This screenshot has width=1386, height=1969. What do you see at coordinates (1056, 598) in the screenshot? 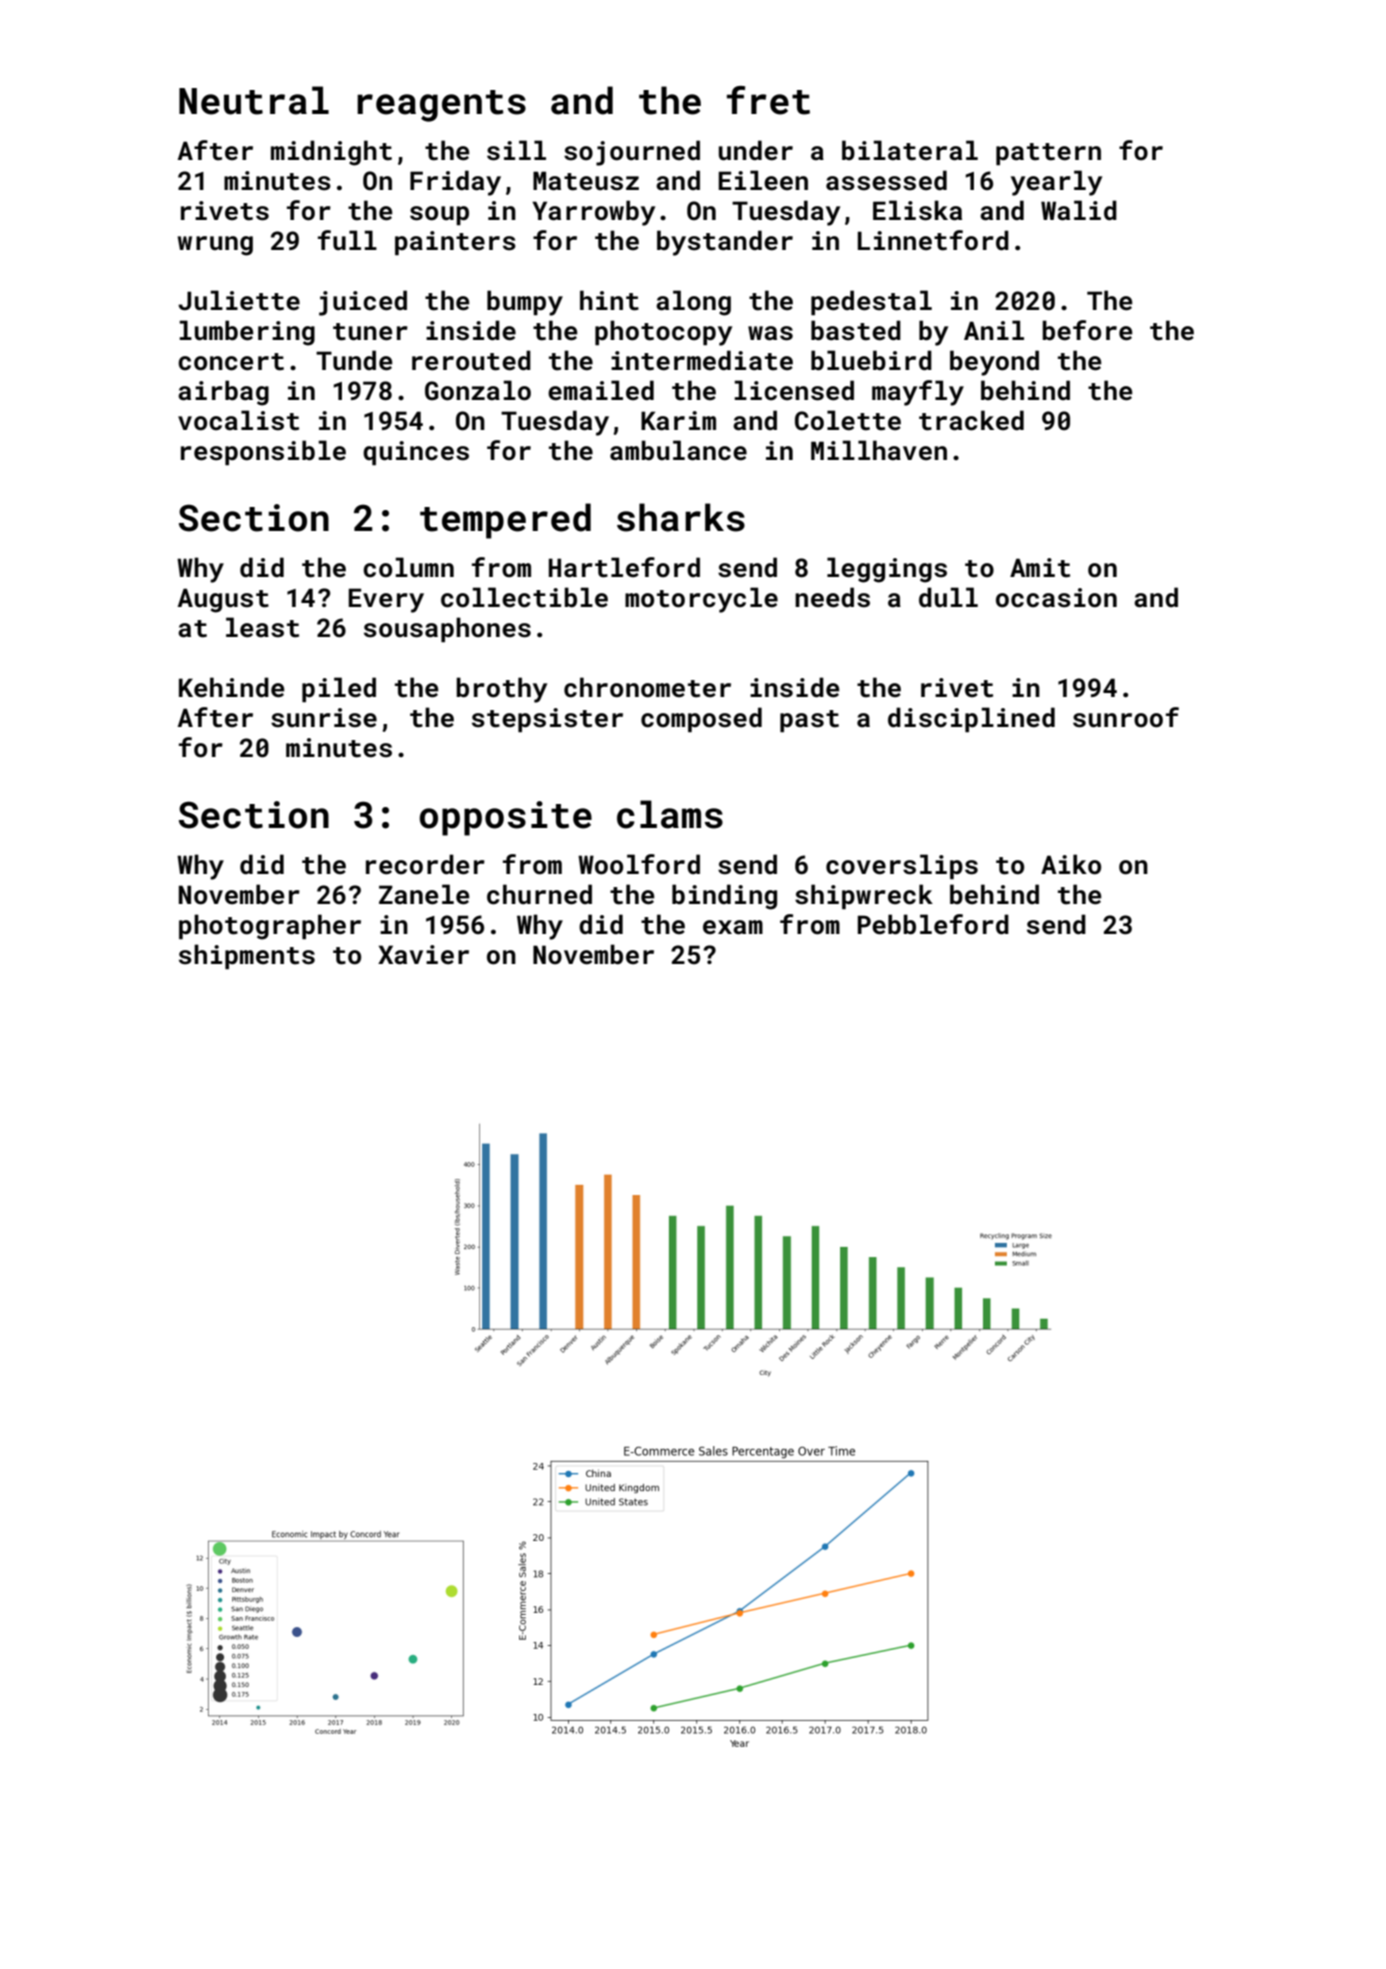
I see `occasion` at bounding box center [1056, 598].
